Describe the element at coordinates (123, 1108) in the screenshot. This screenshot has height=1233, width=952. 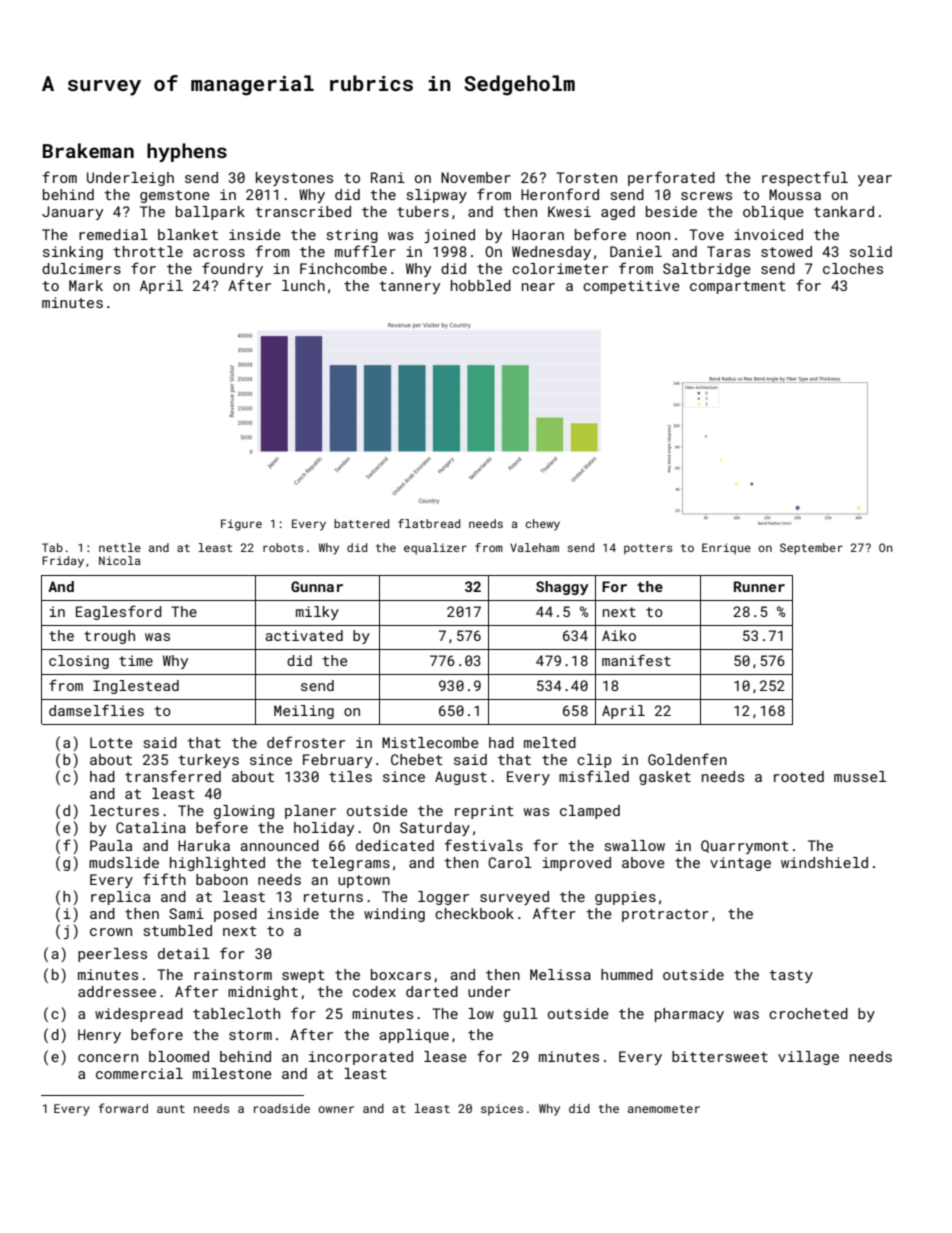
I see `forward` at that location.
